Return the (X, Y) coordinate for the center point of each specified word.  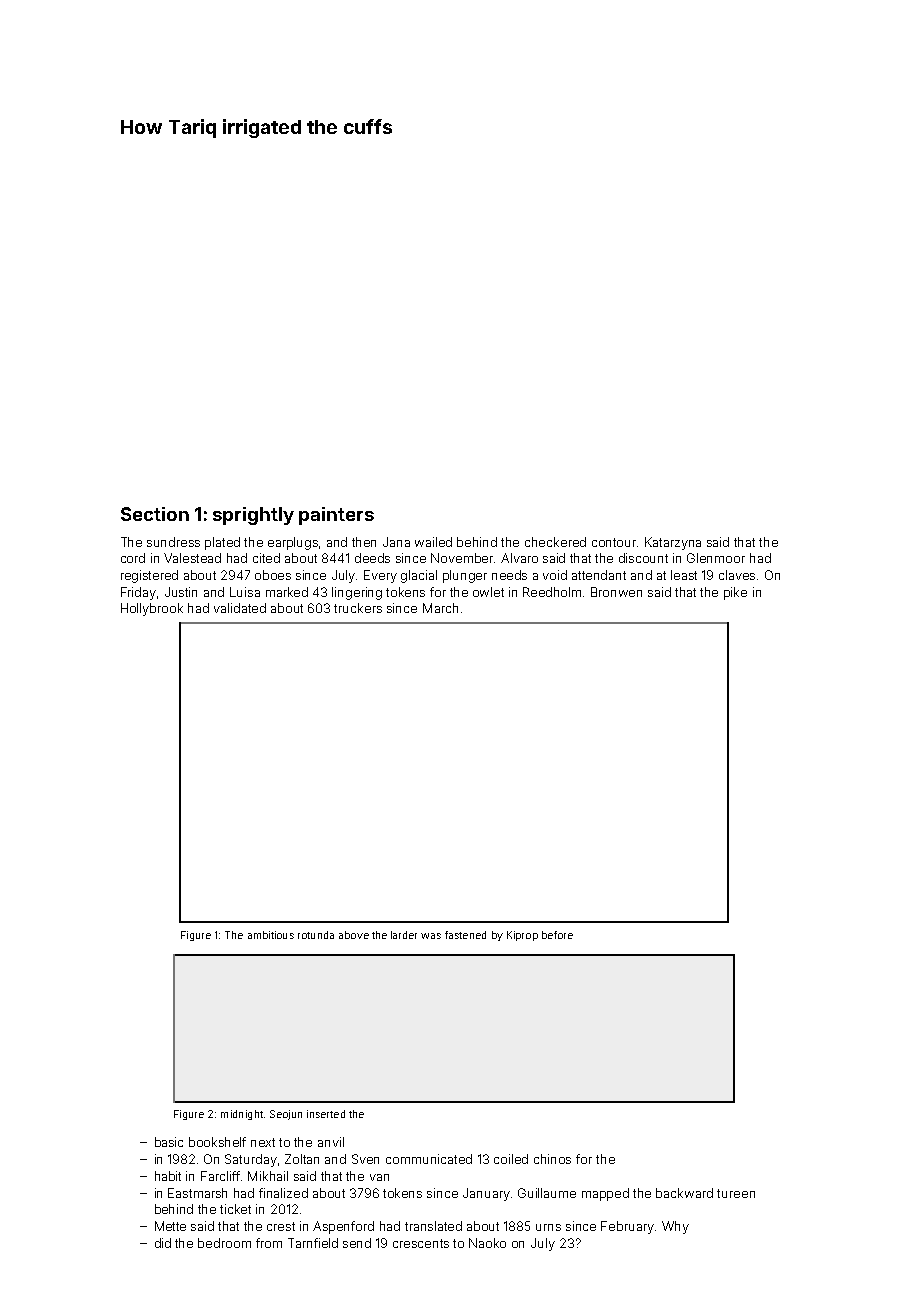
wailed (433, 542)
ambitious (271, 935)
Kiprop (522, 936)
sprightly (253, 516)
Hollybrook (152, 609)
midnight (242, 1115)
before (557, 935)
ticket (235, 1209)
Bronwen (616, 592)
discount (643, 558)
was (431, 936)
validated (240, 608)
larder (404, 935)
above (354, 935)
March (440, 608)
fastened (465, 935)
